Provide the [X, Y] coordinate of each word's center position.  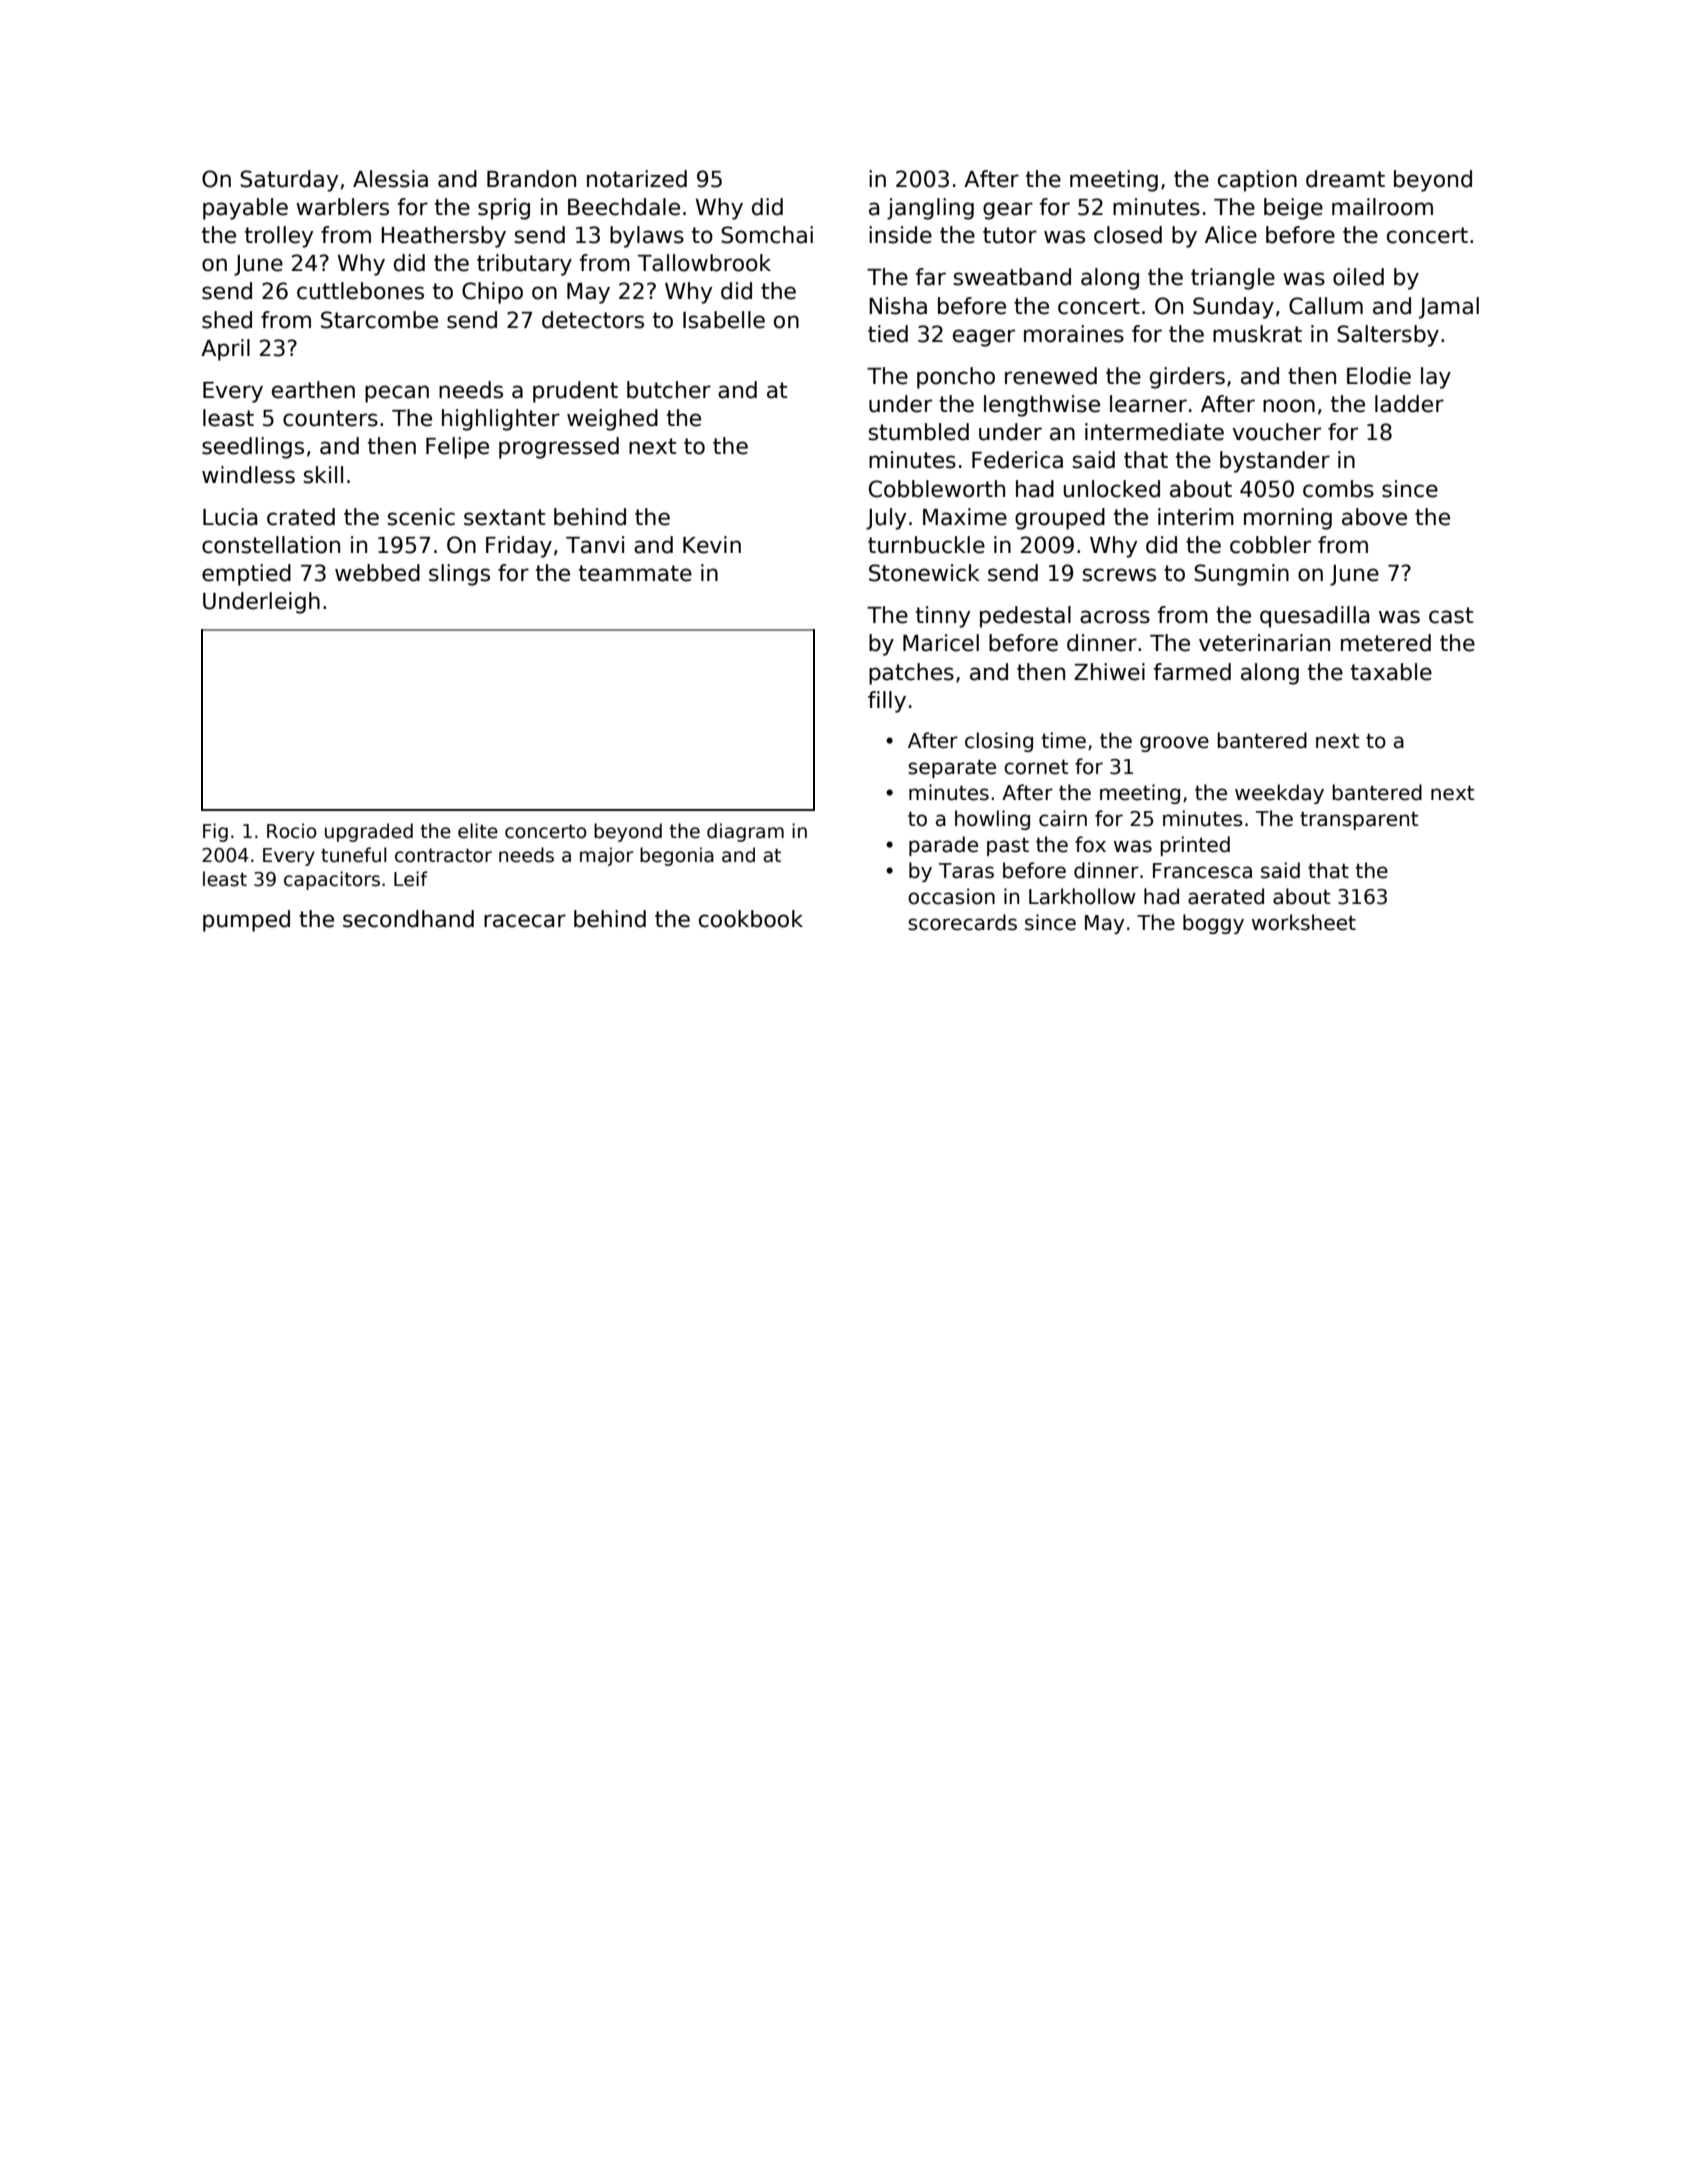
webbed [377, 573]
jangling [930, 209]
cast [1451, 615]
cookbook [751, 919]
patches [911, 674]
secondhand [408, 919]
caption [1257, 181]
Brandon [531, 179]
